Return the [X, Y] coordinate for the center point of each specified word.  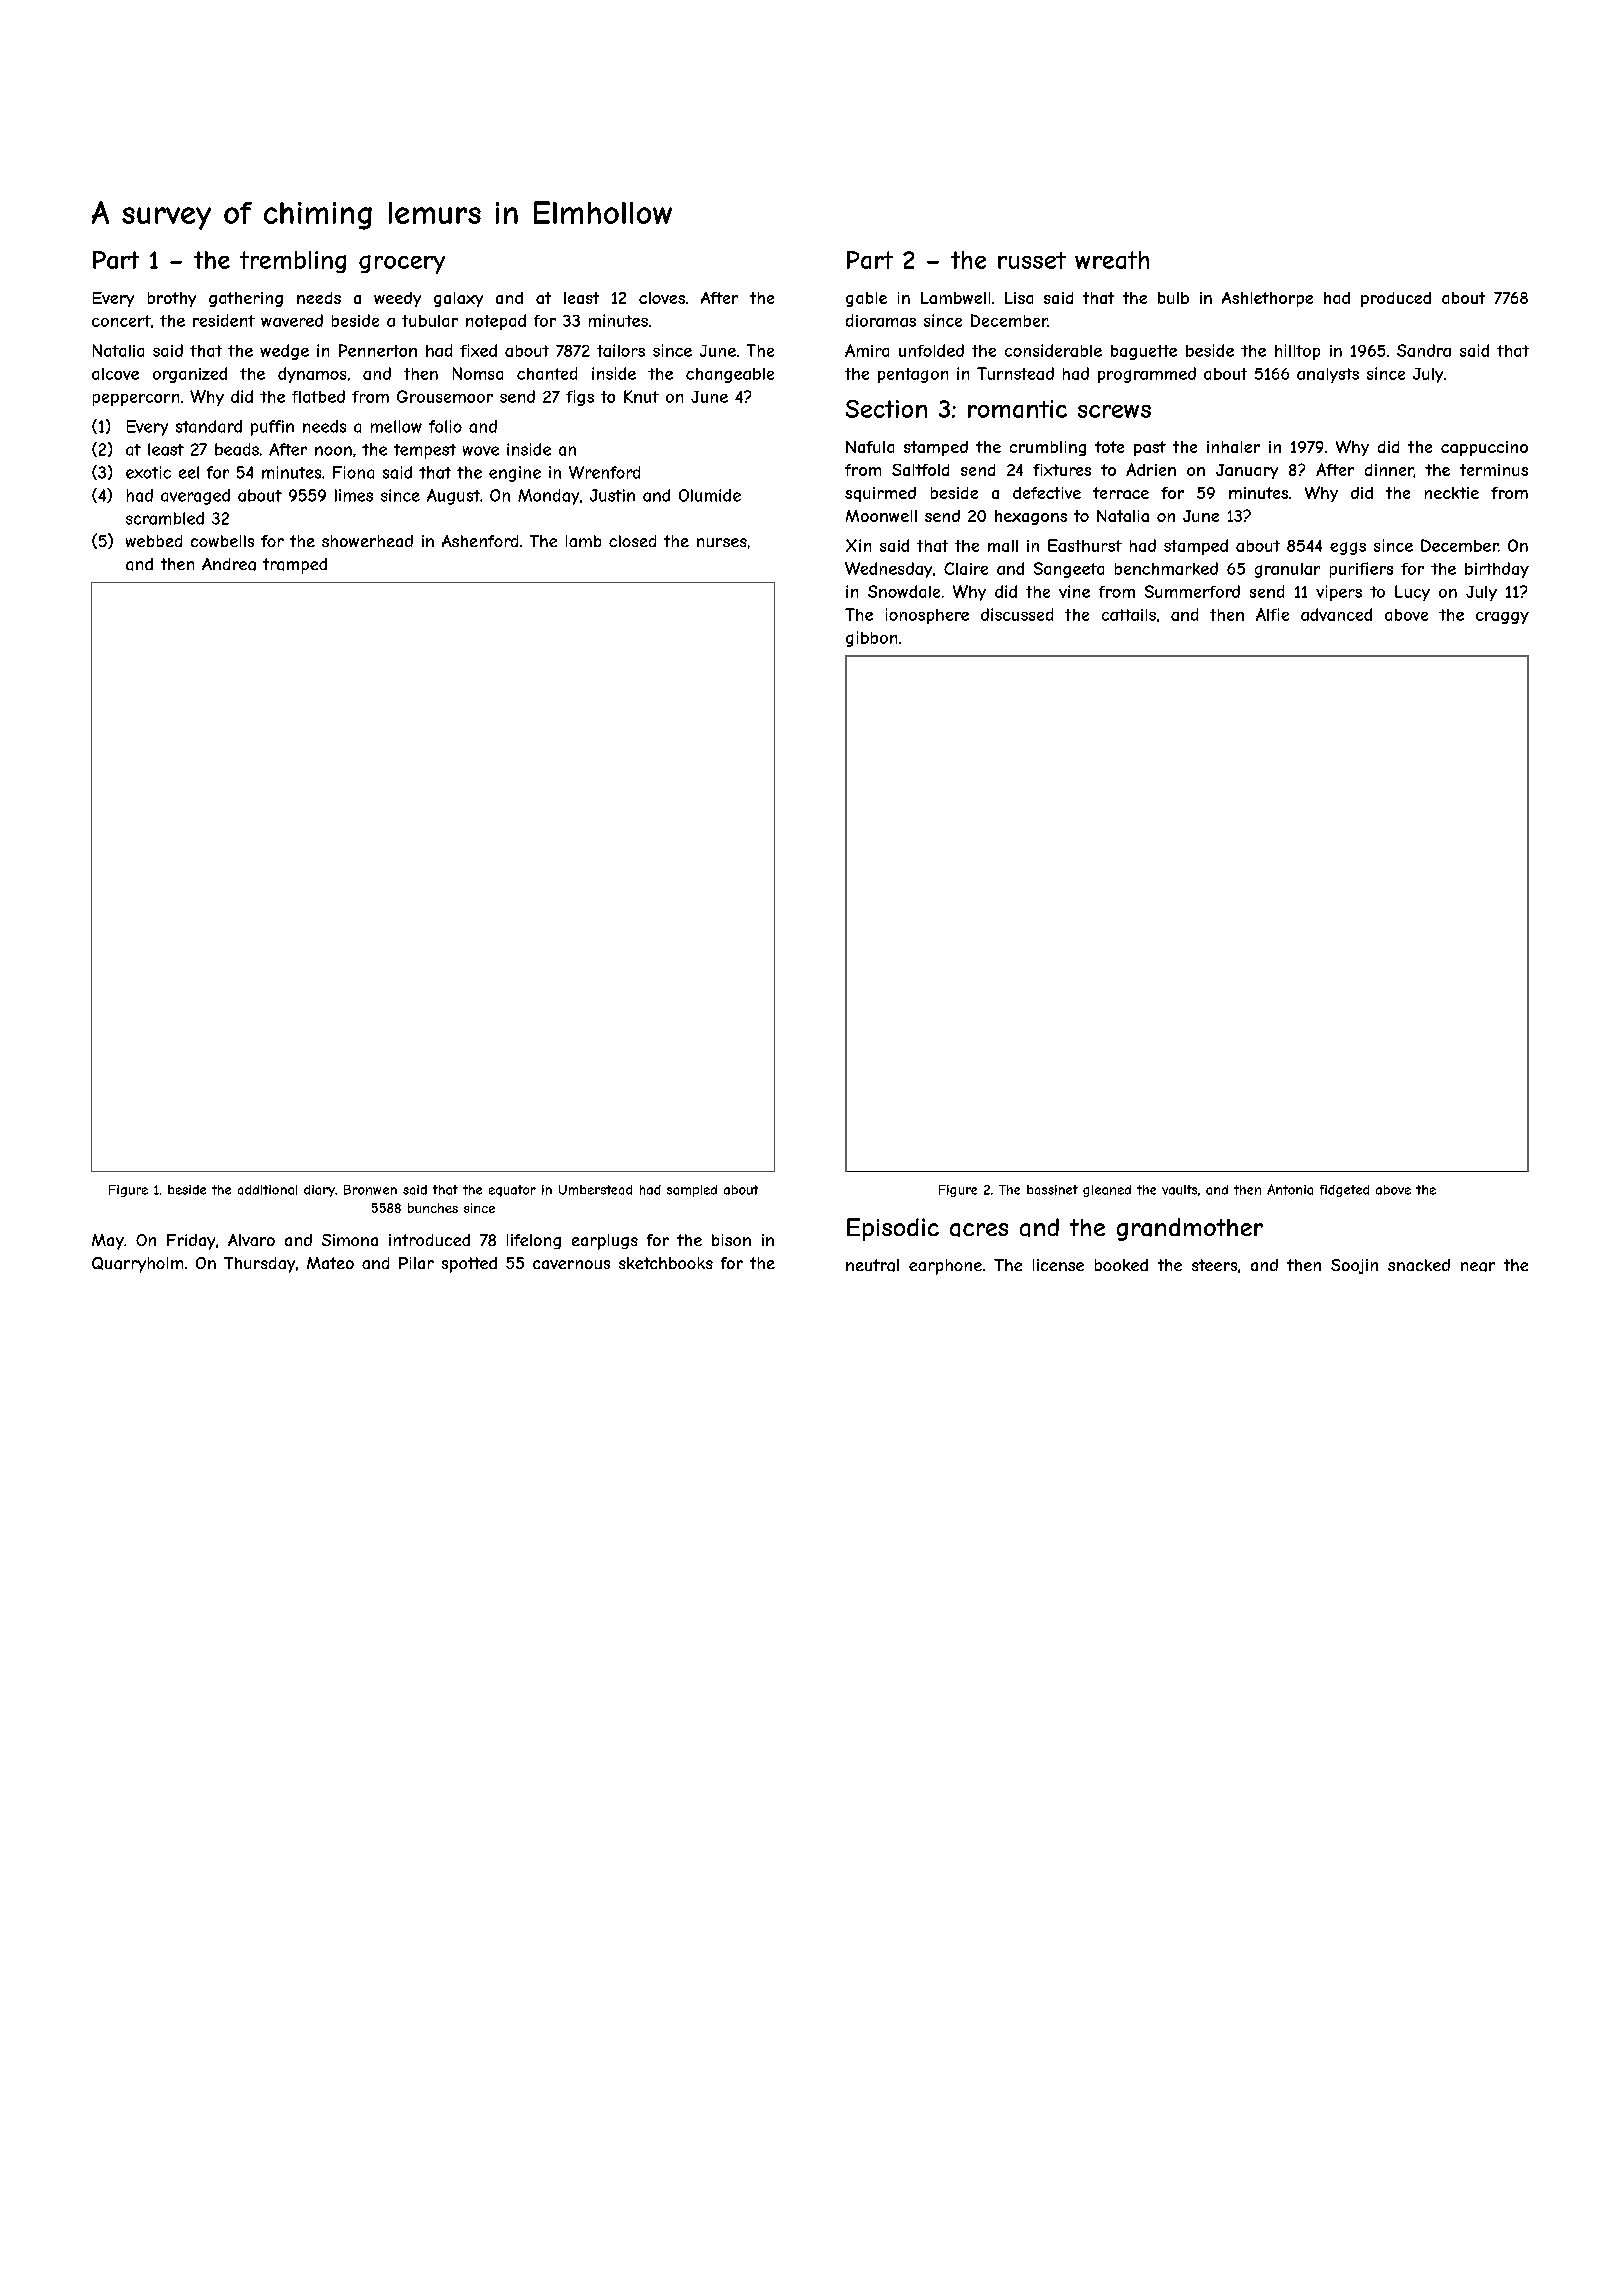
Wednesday [888, 570]
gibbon [871, 639]
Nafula [870, 447]
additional [267, 1190]
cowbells [222, 541]
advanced [1336, 614]
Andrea [229, 564]
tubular [430, 321]
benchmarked [1166, 568]
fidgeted [1344, 1191]
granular [1287, 570]
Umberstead [595, 1190]
